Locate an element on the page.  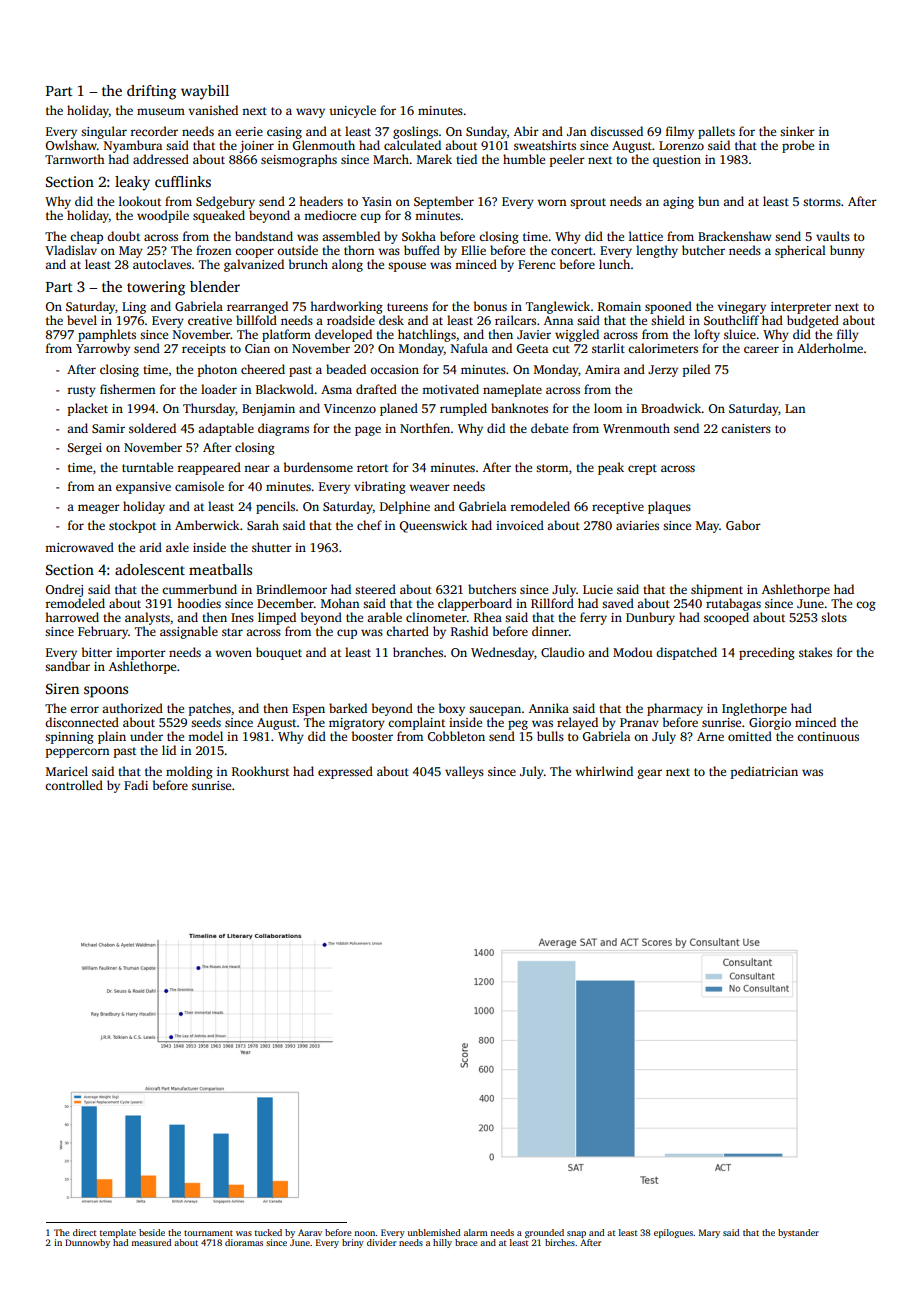
sinker is located at coordinates (797, 131).
